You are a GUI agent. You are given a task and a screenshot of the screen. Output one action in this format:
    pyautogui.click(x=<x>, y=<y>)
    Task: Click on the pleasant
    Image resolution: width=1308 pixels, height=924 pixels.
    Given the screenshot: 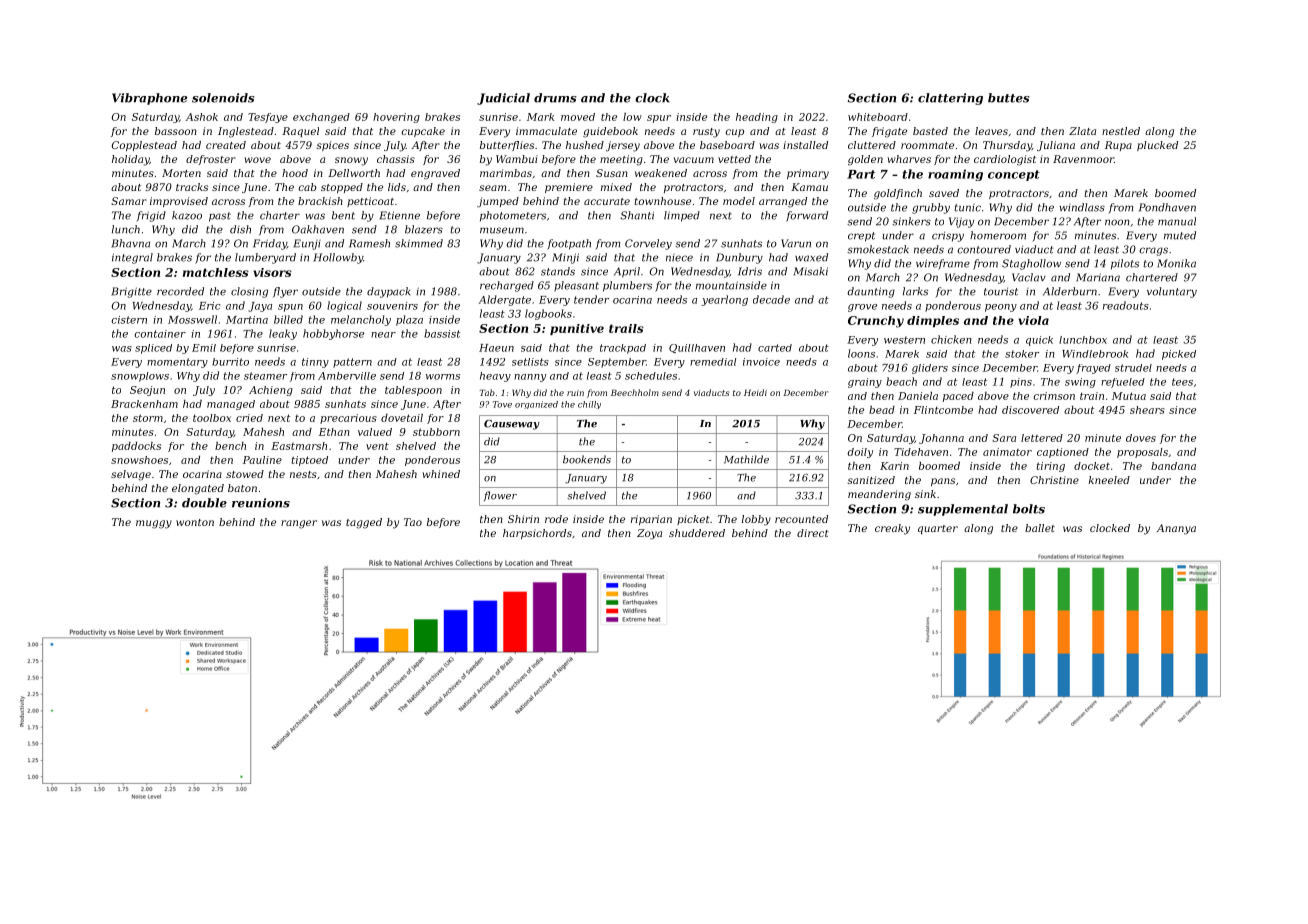 What is the action you would take?
    pyautogui.click(x=576, y=286)
